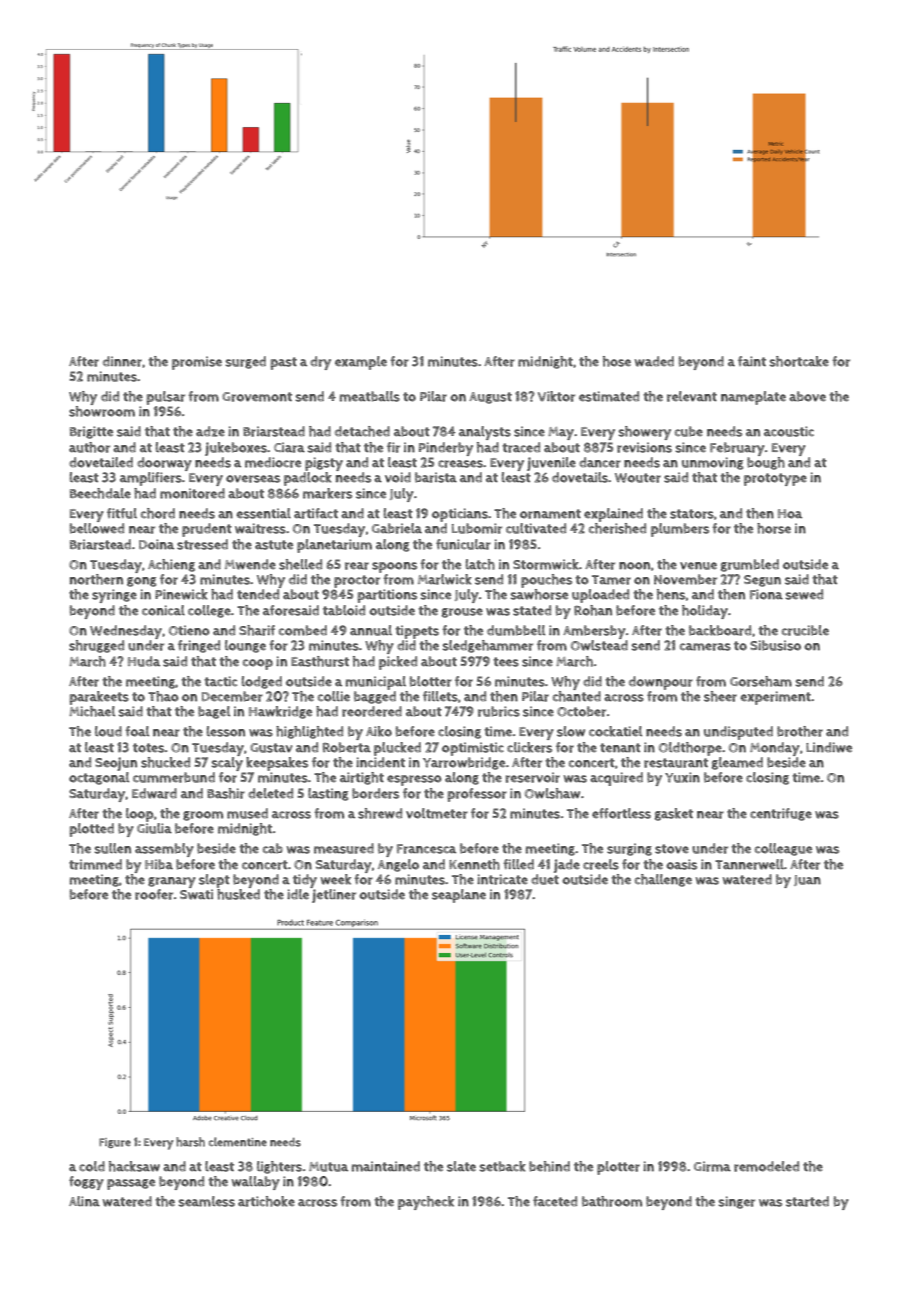  Describe the element at coordinates (280, 712) in the screenshot. I see `Hawkridge` at that location.
